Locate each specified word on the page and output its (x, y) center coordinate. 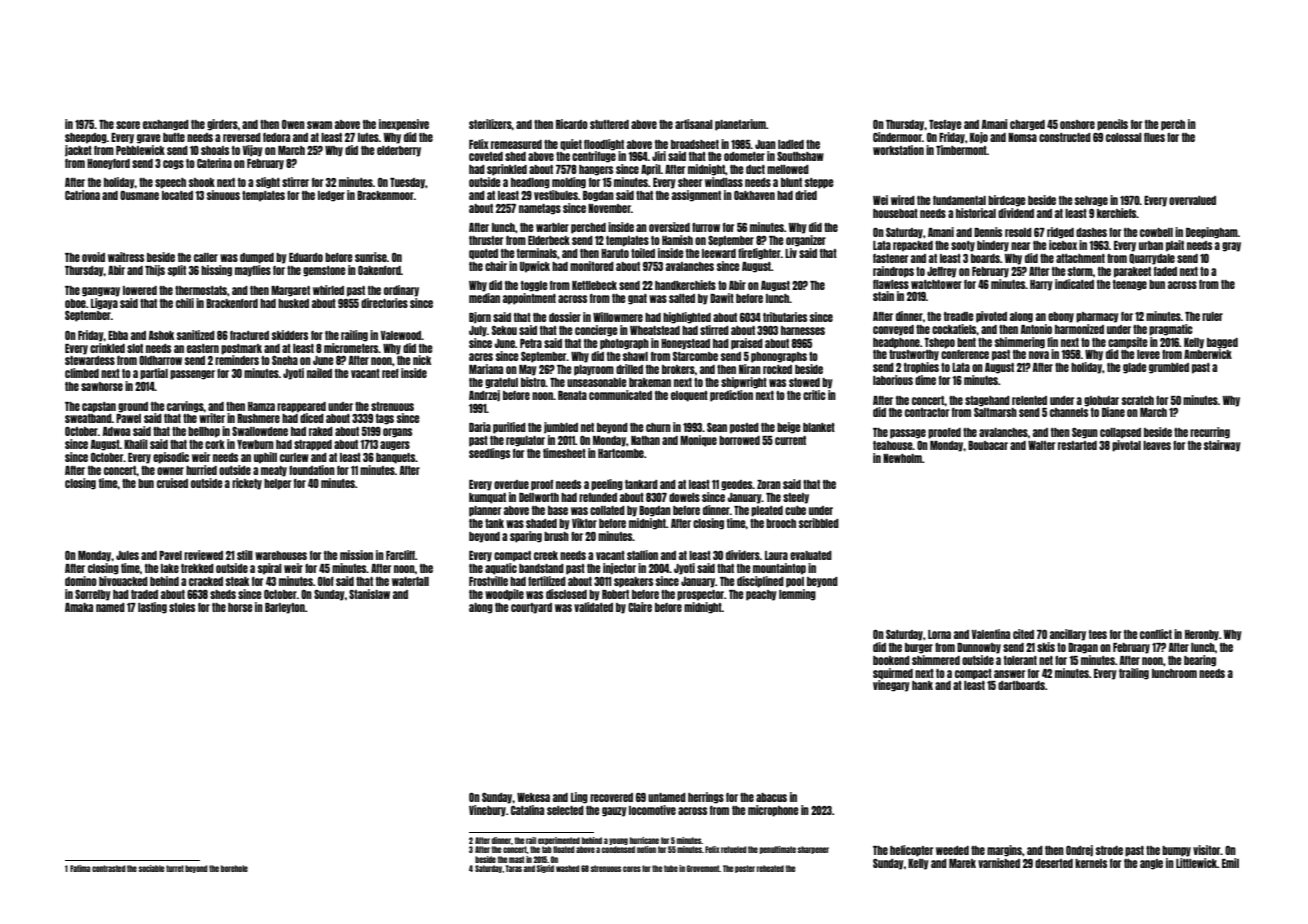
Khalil (136, 444)
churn (658, 427)
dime (925, 380)
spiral (270, 569)
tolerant (1020, 660)
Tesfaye (945, 125)
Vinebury (487, 811)
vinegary (891, 686)
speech (170, 183)
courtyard (531, 608)
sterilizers (490, 124)
